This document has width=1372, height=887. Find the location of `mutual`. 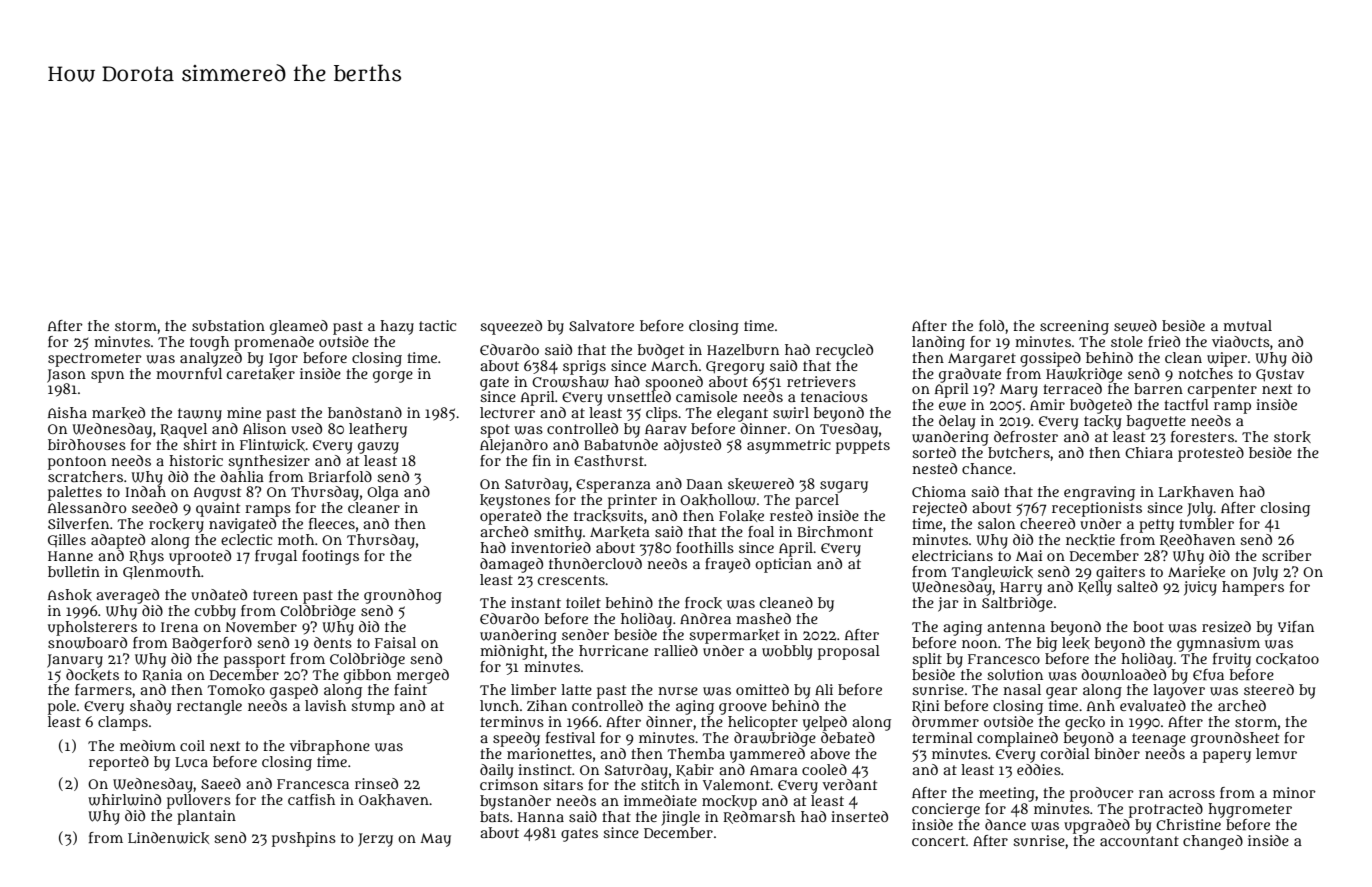

mutual is located at coordinates (1247, 325).
